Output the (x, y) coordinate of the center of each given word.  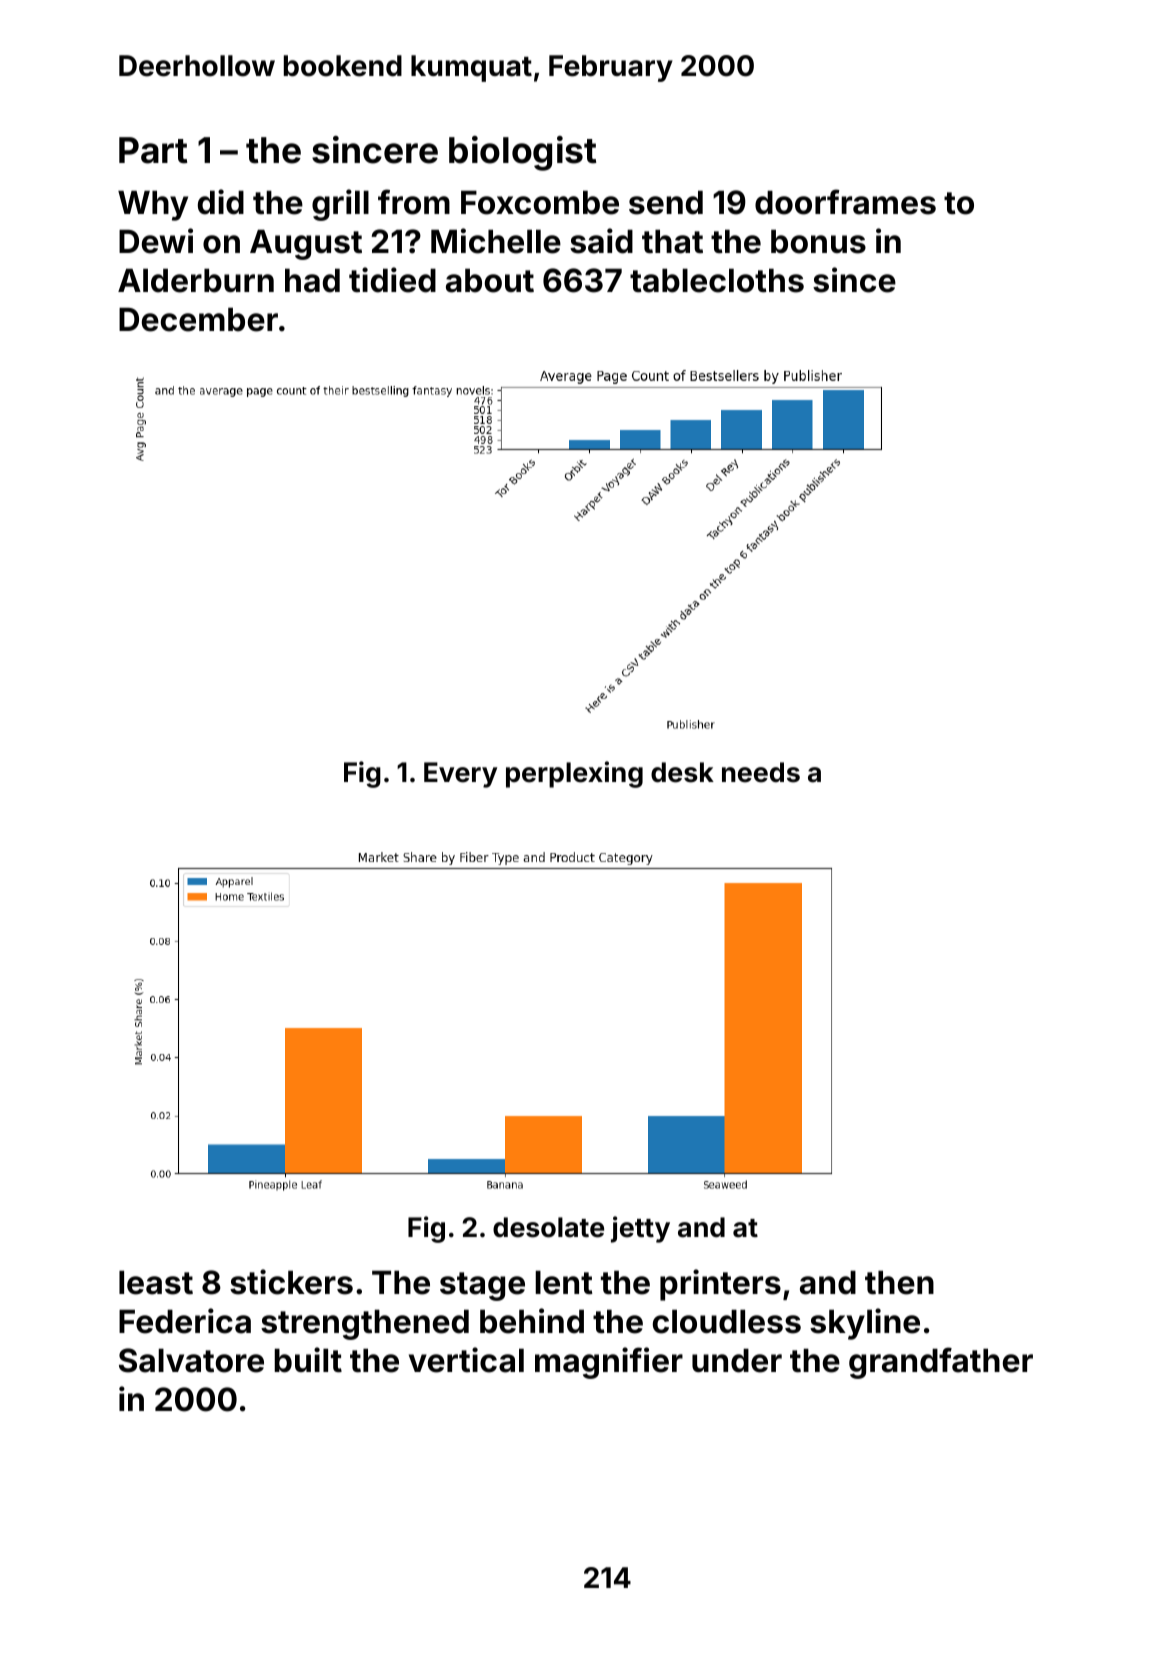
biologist (523, 153)
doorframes (845, 202)
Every (460, 775)
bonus (818, 241)
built (308, 1360)
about (490, 280)
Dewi (156, 241)
